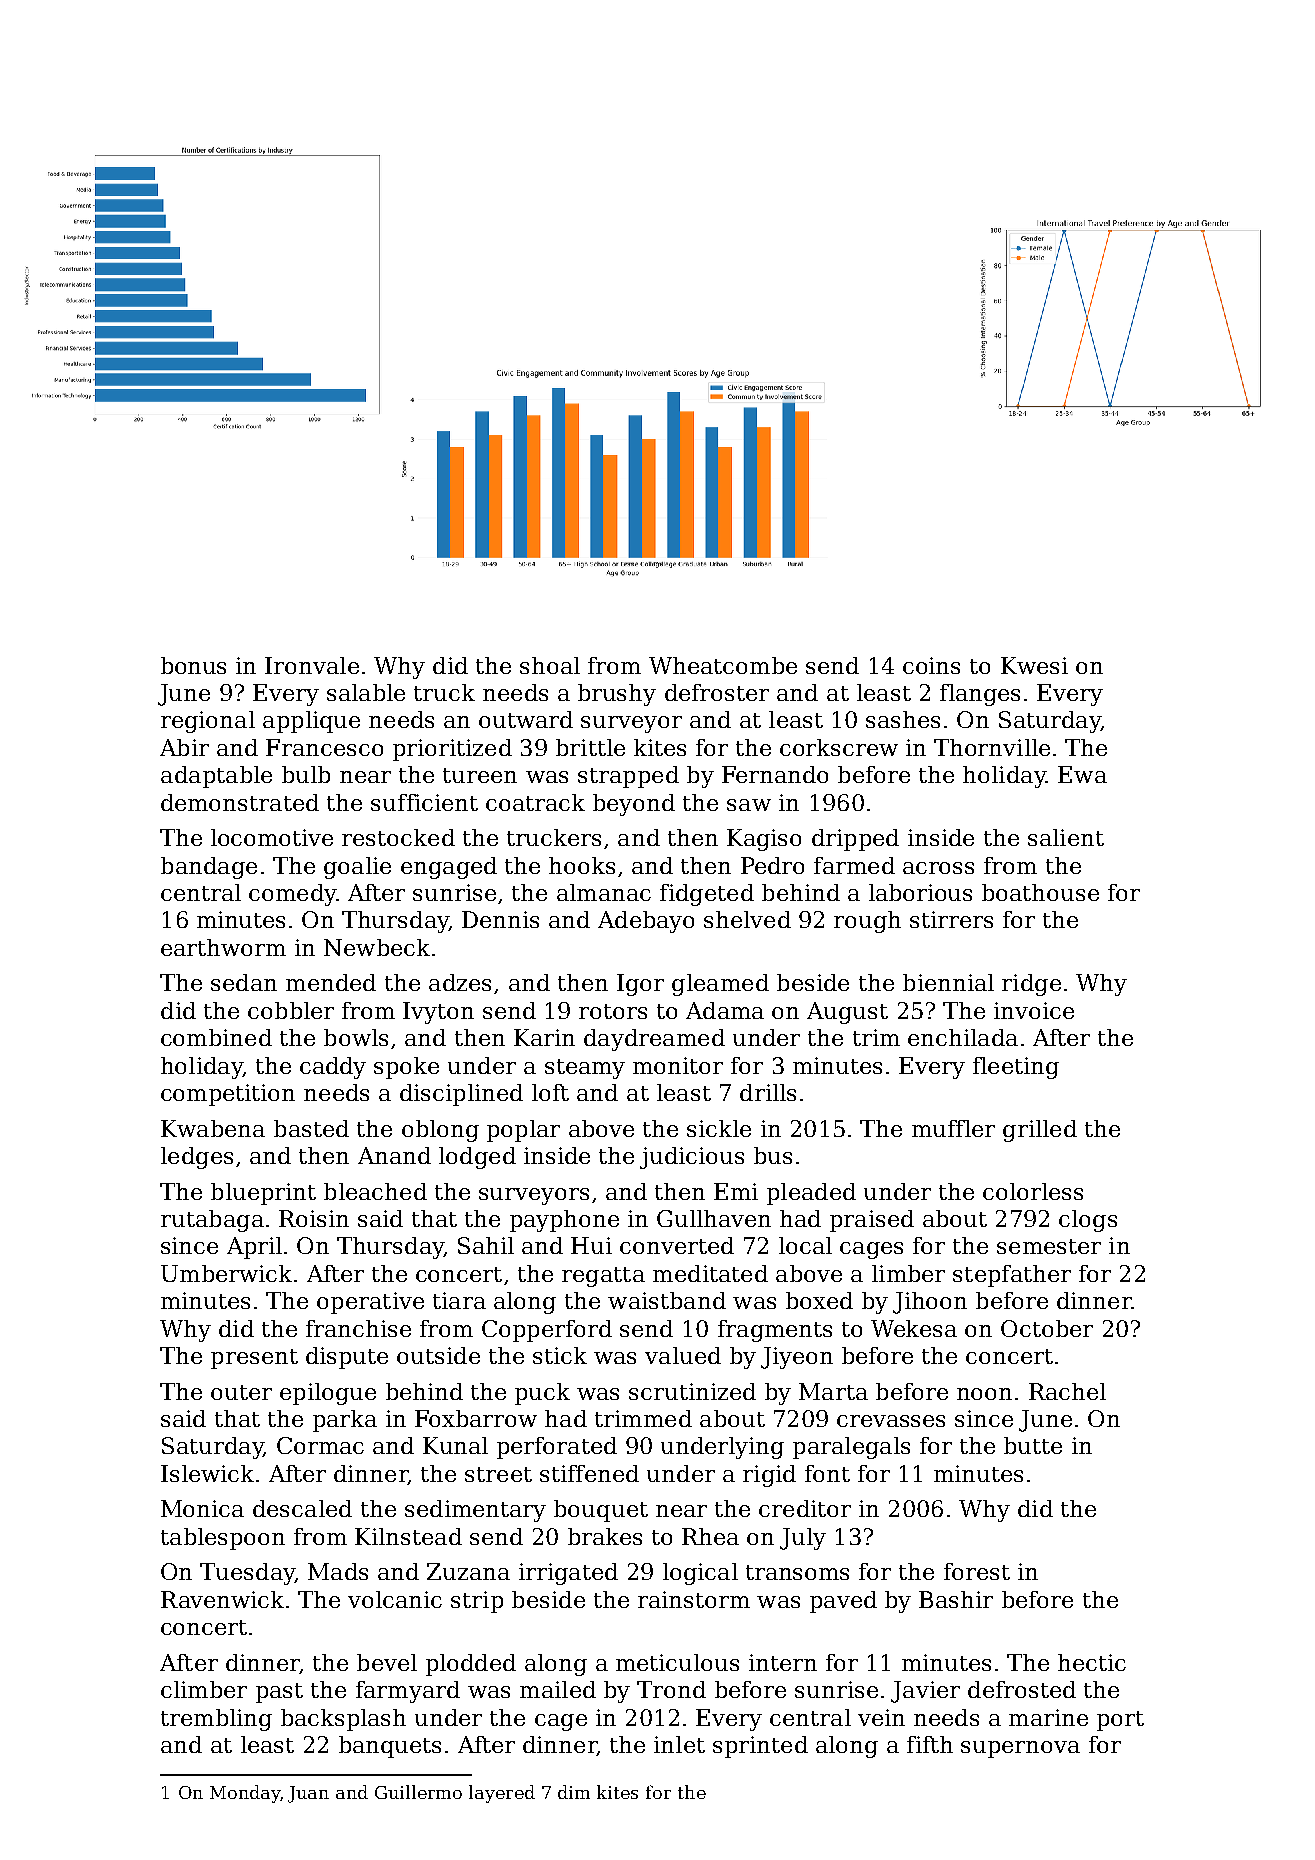  Describe the element at coordinates (723, 665) in the screenshot. I see `Wheatcombe` at that location.
